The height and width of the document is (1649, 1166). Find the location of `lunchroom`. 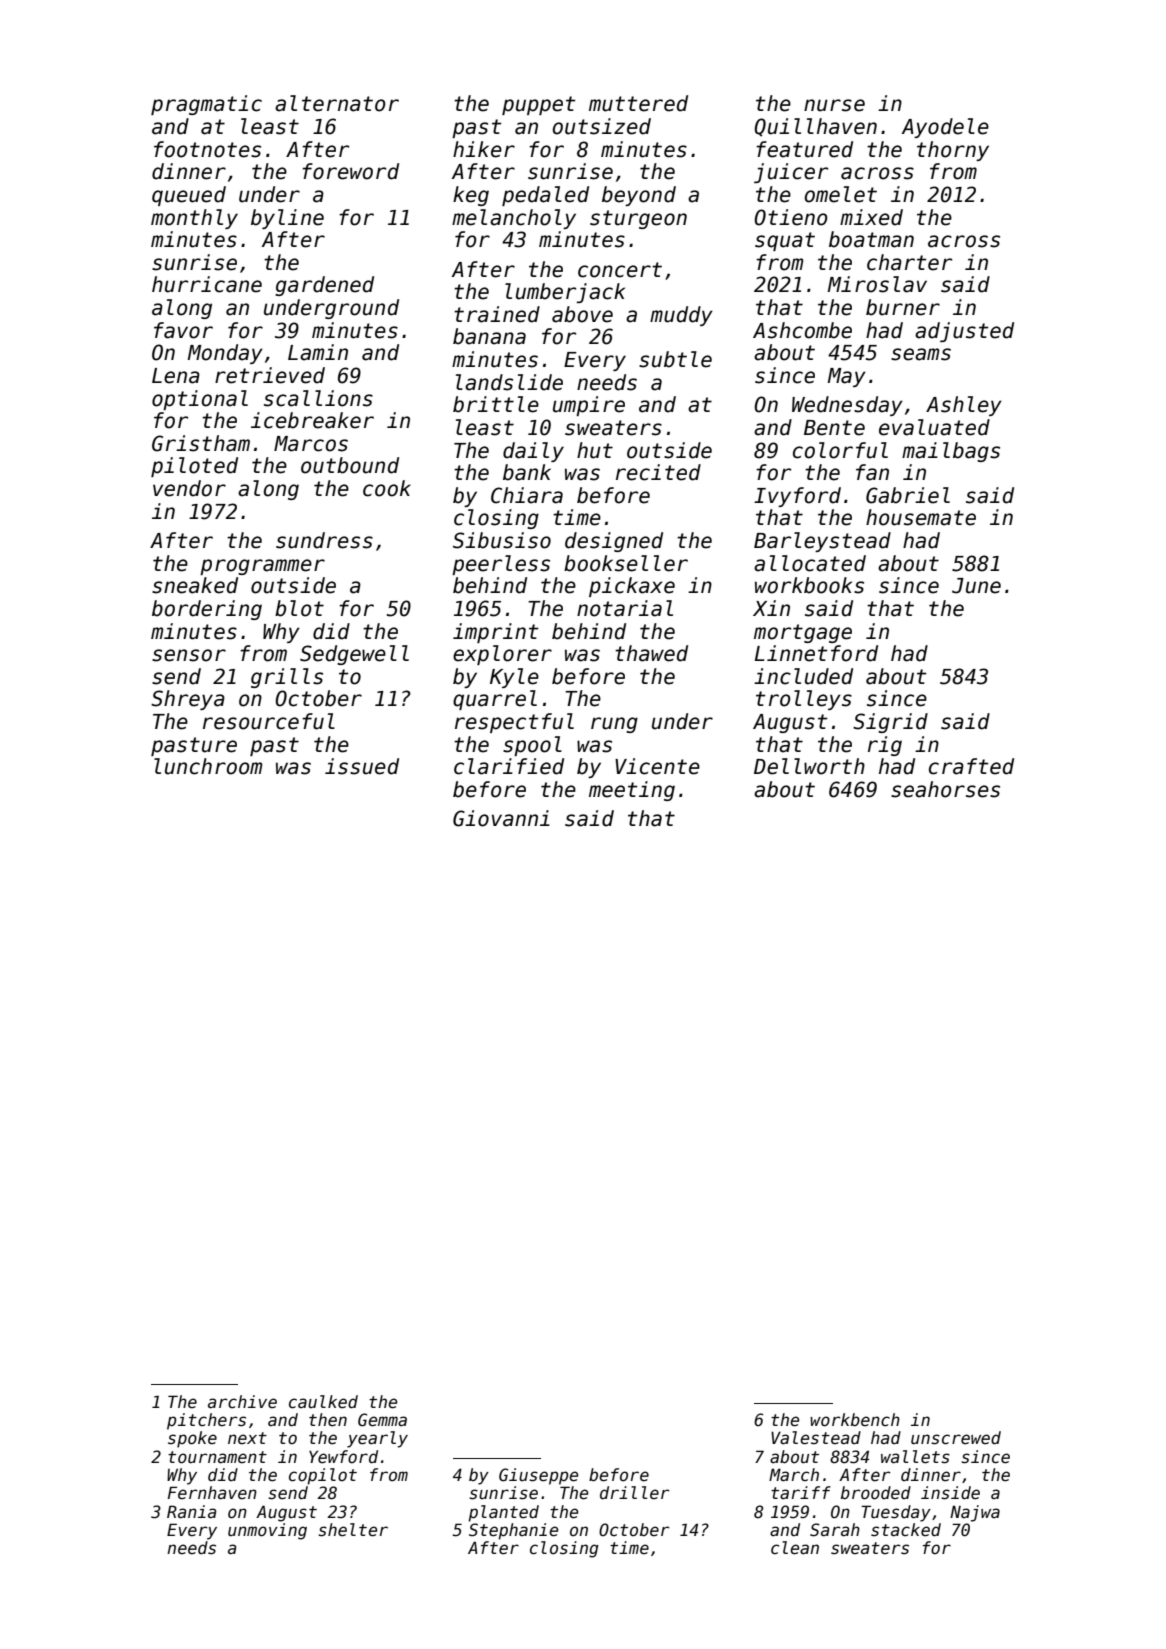

lunchroom is located at coordinates (208, 766).
